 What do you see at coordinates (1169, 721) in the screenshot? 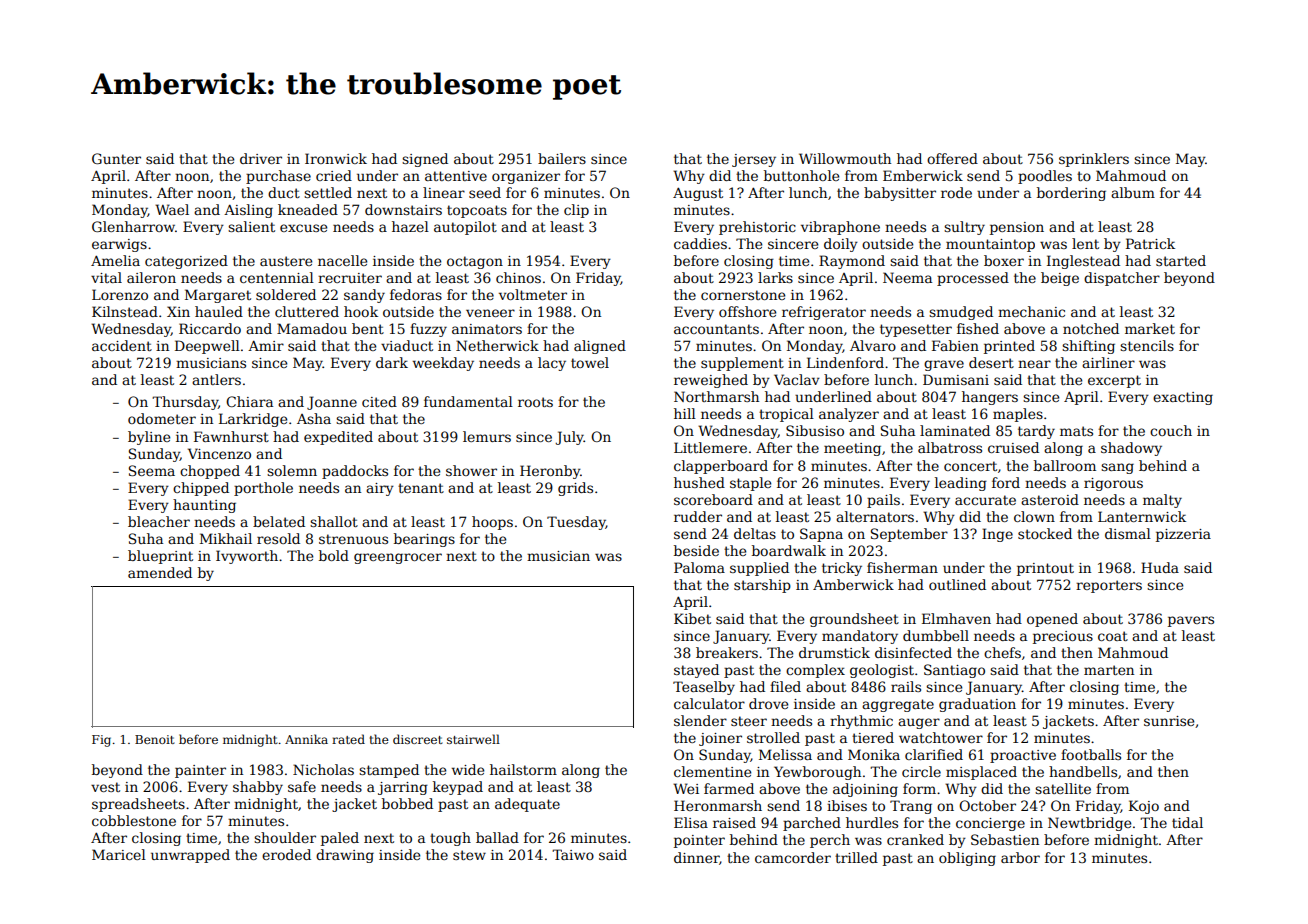
I see `sunrise` at bounding box center [1169, 721].
